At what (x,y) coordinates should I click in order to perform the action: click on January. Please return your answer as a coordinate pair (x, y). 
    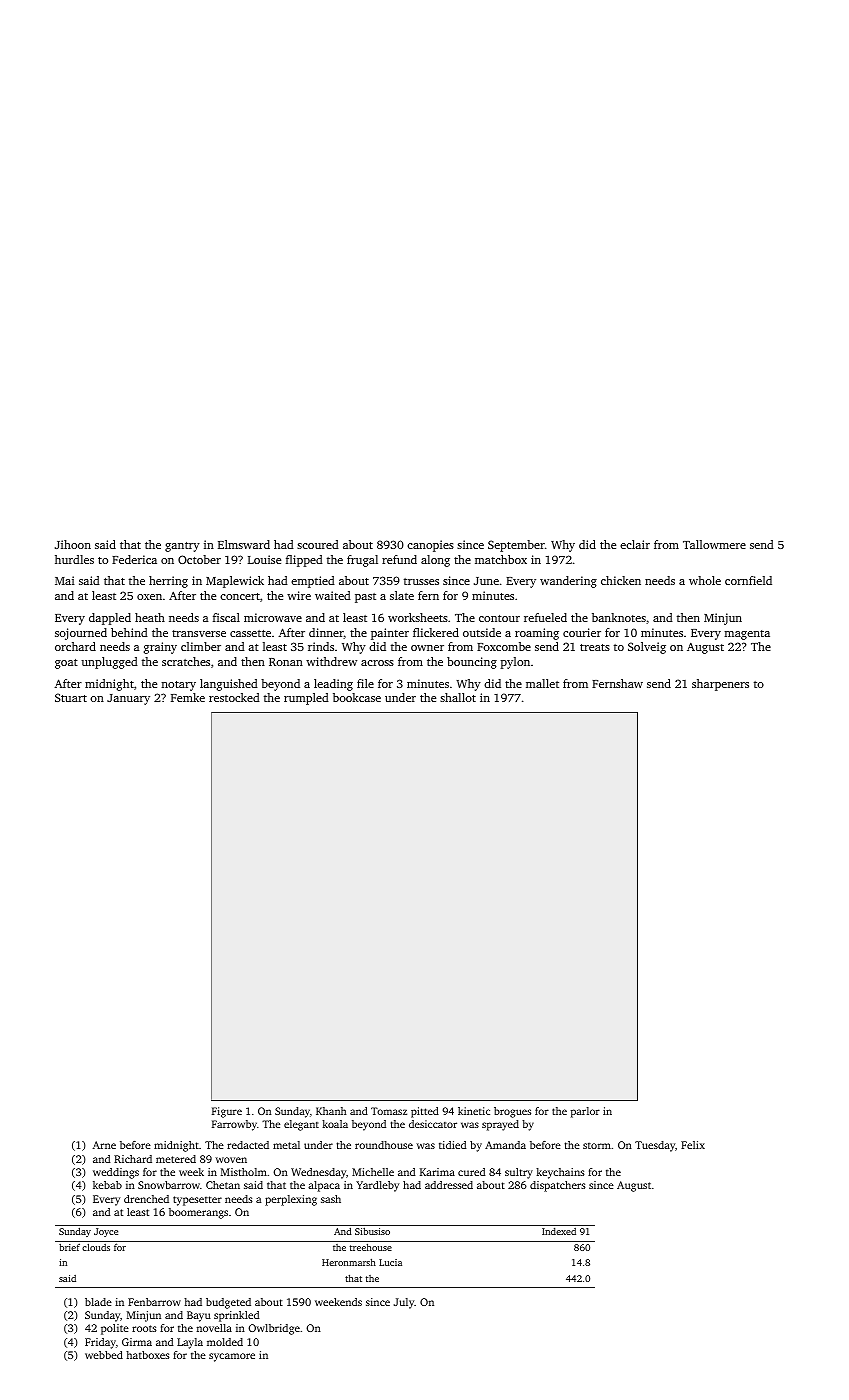
    Looking at the image, I should click on (128, 699).
